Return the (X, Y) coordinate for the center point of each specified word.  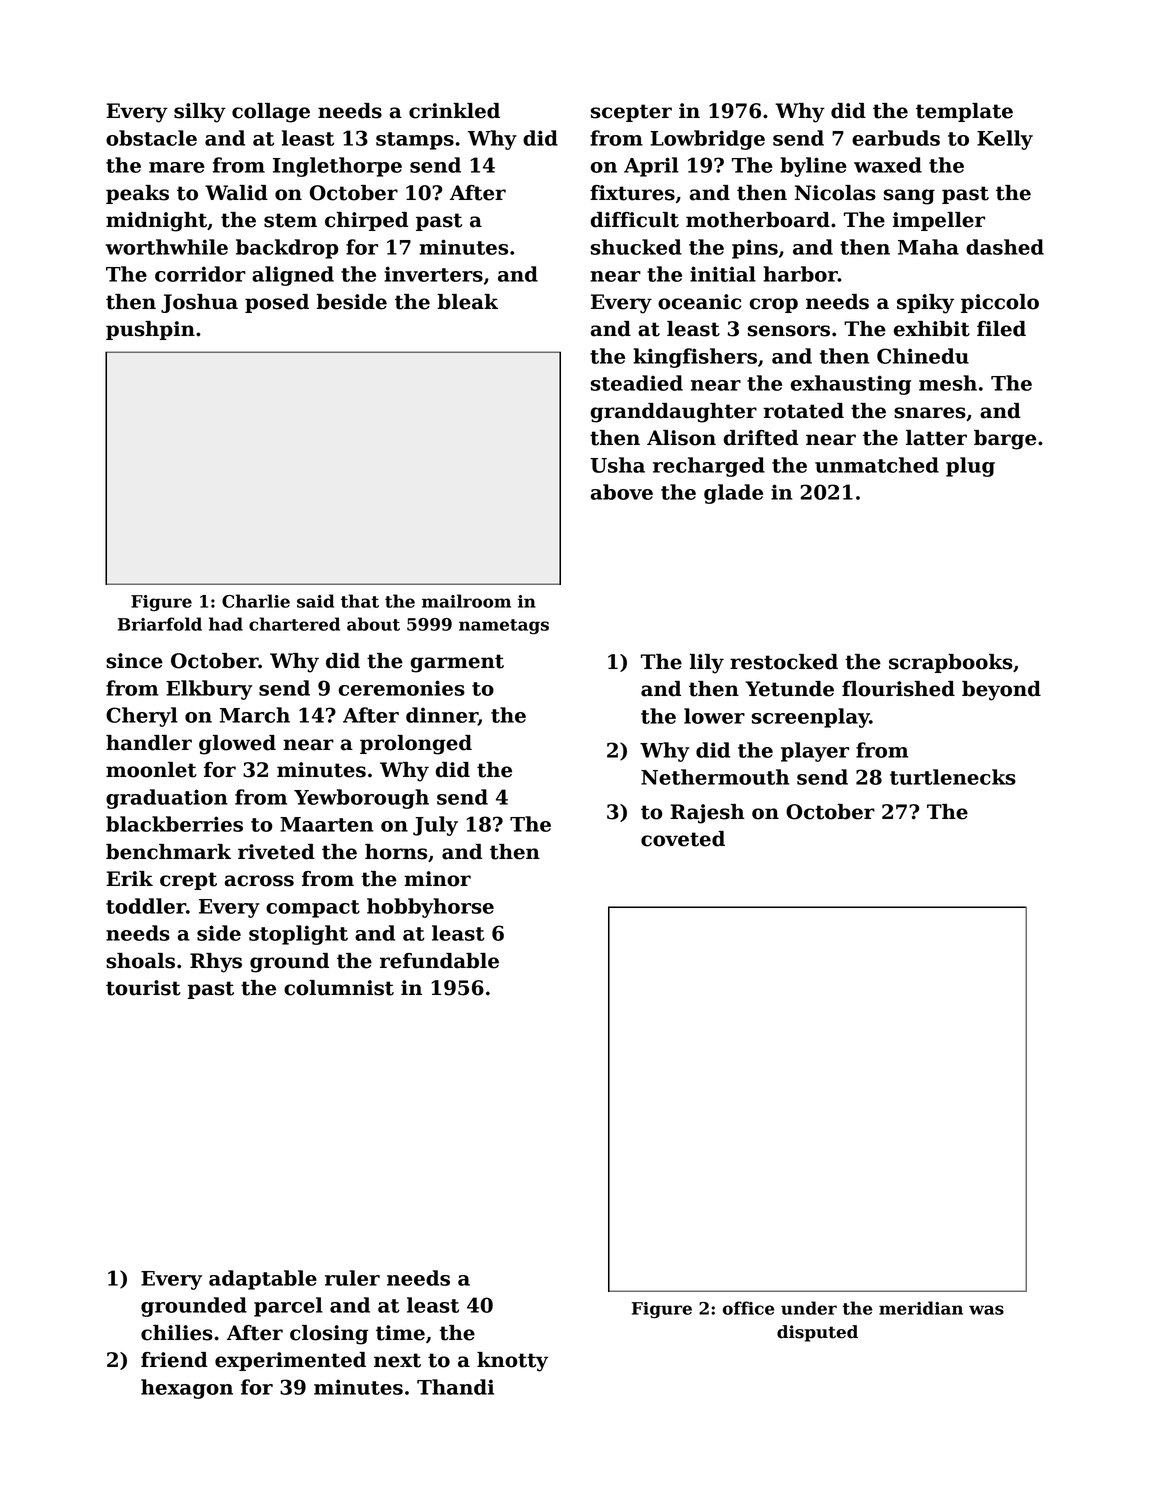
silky (200, 113)
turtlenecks (953, 777)
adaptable (263, 1280)
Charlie (256, 601)
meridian (921, 1308)
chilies (177, 1333)
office (748, 1308)
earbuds (896, 138)
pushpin (150, 330)
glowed (237, 745)
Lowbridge (707, 140)
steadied (637, 383)
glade (733, 494)
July (435, 826)
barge (1005, 440)
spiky (925, 304)
